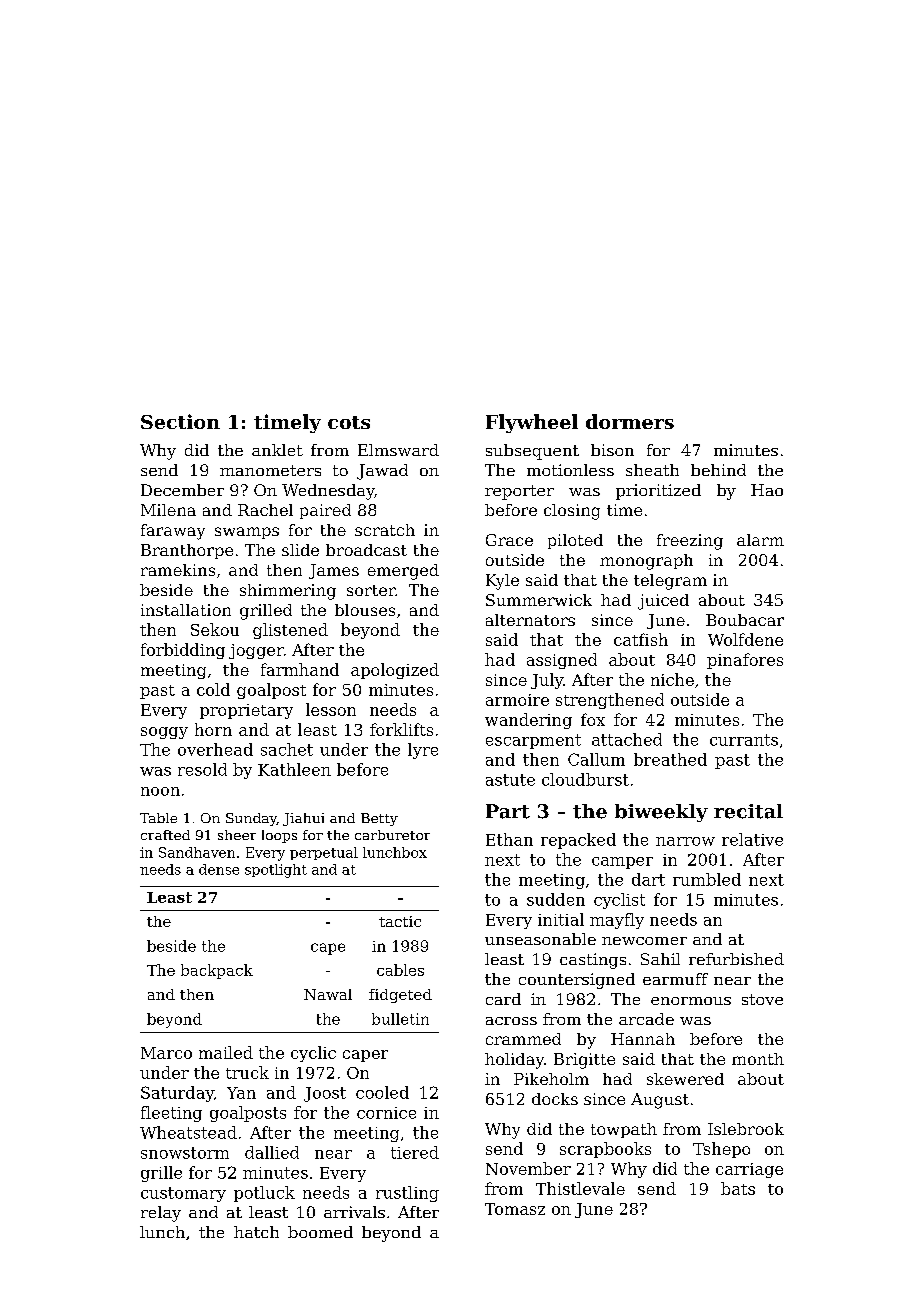 This screenshot has width=924, height=1314. Describe the element at coordinates (395, 671) in the screenshot. I see `apologized` at that location.
